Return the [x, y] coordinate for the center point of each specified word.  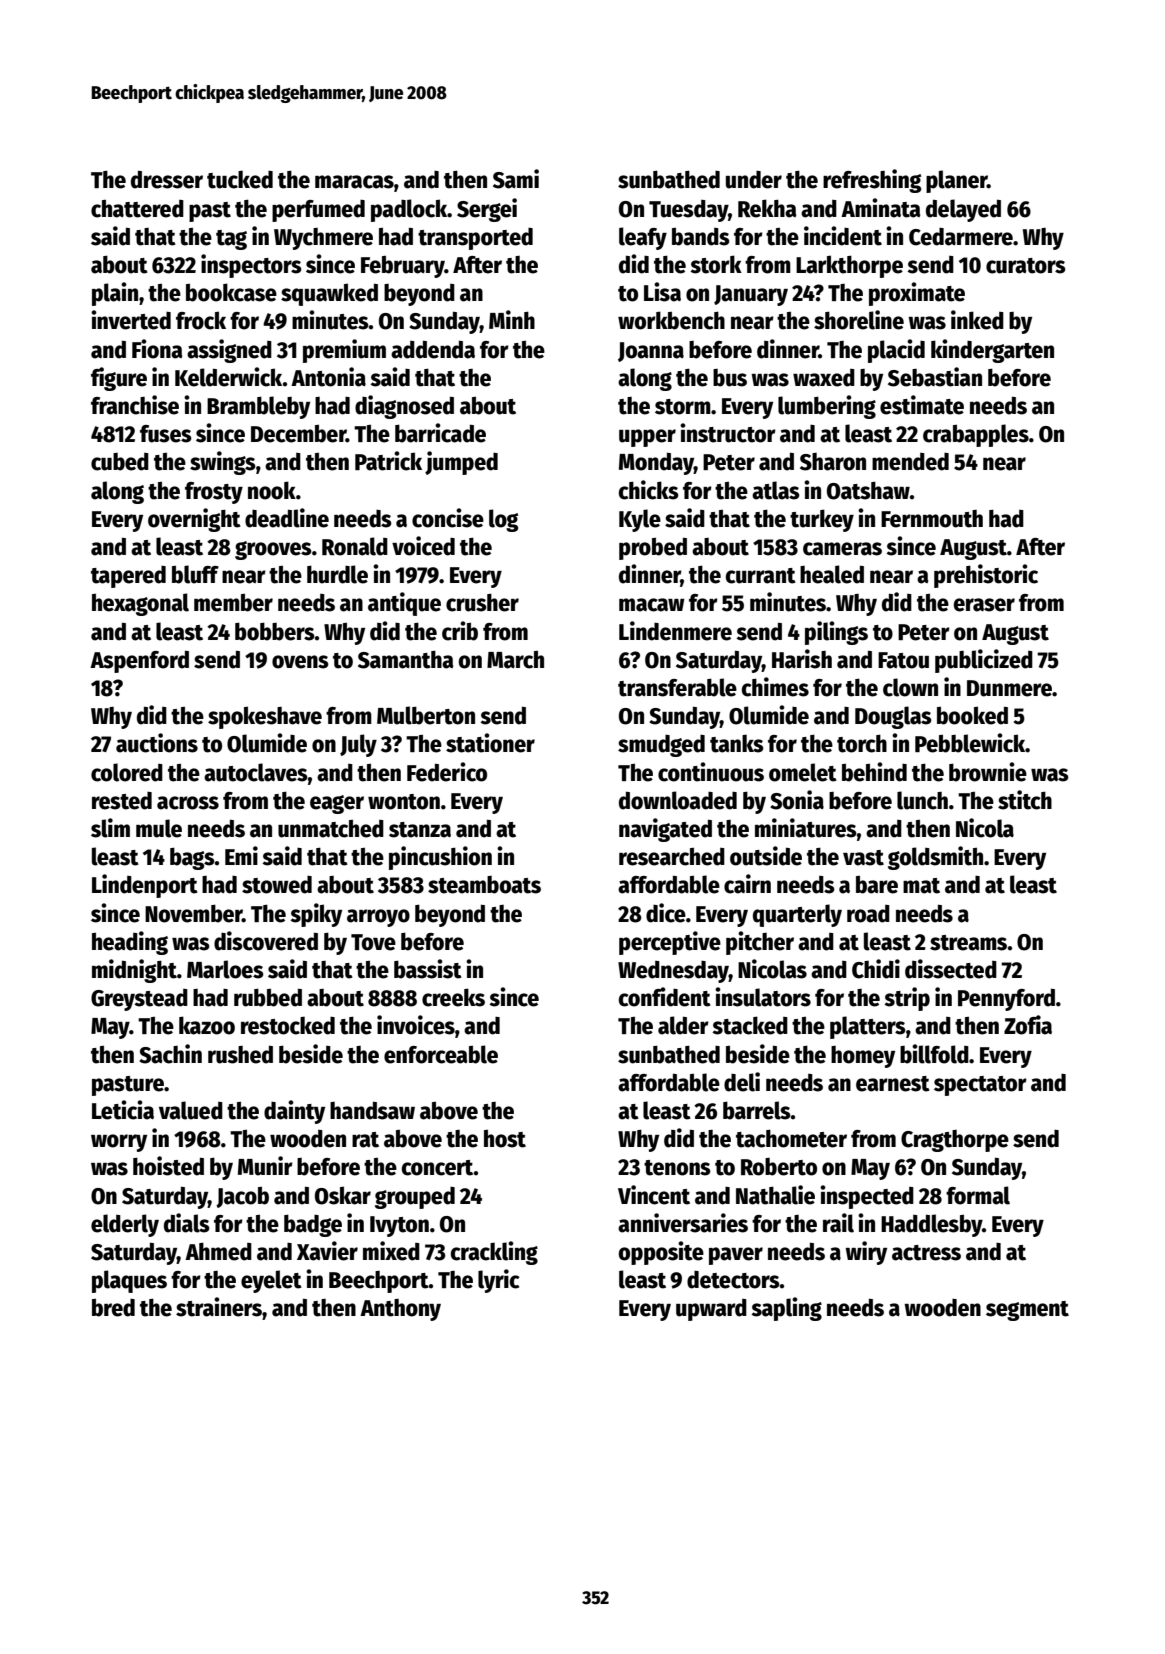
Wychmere [323, 239]
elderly [125, 1225]
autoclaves [256, 772]
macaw [652, 605]
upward [711, 1310]
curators [1026, 266]
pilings [836, 633]
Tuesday [688, 211]
